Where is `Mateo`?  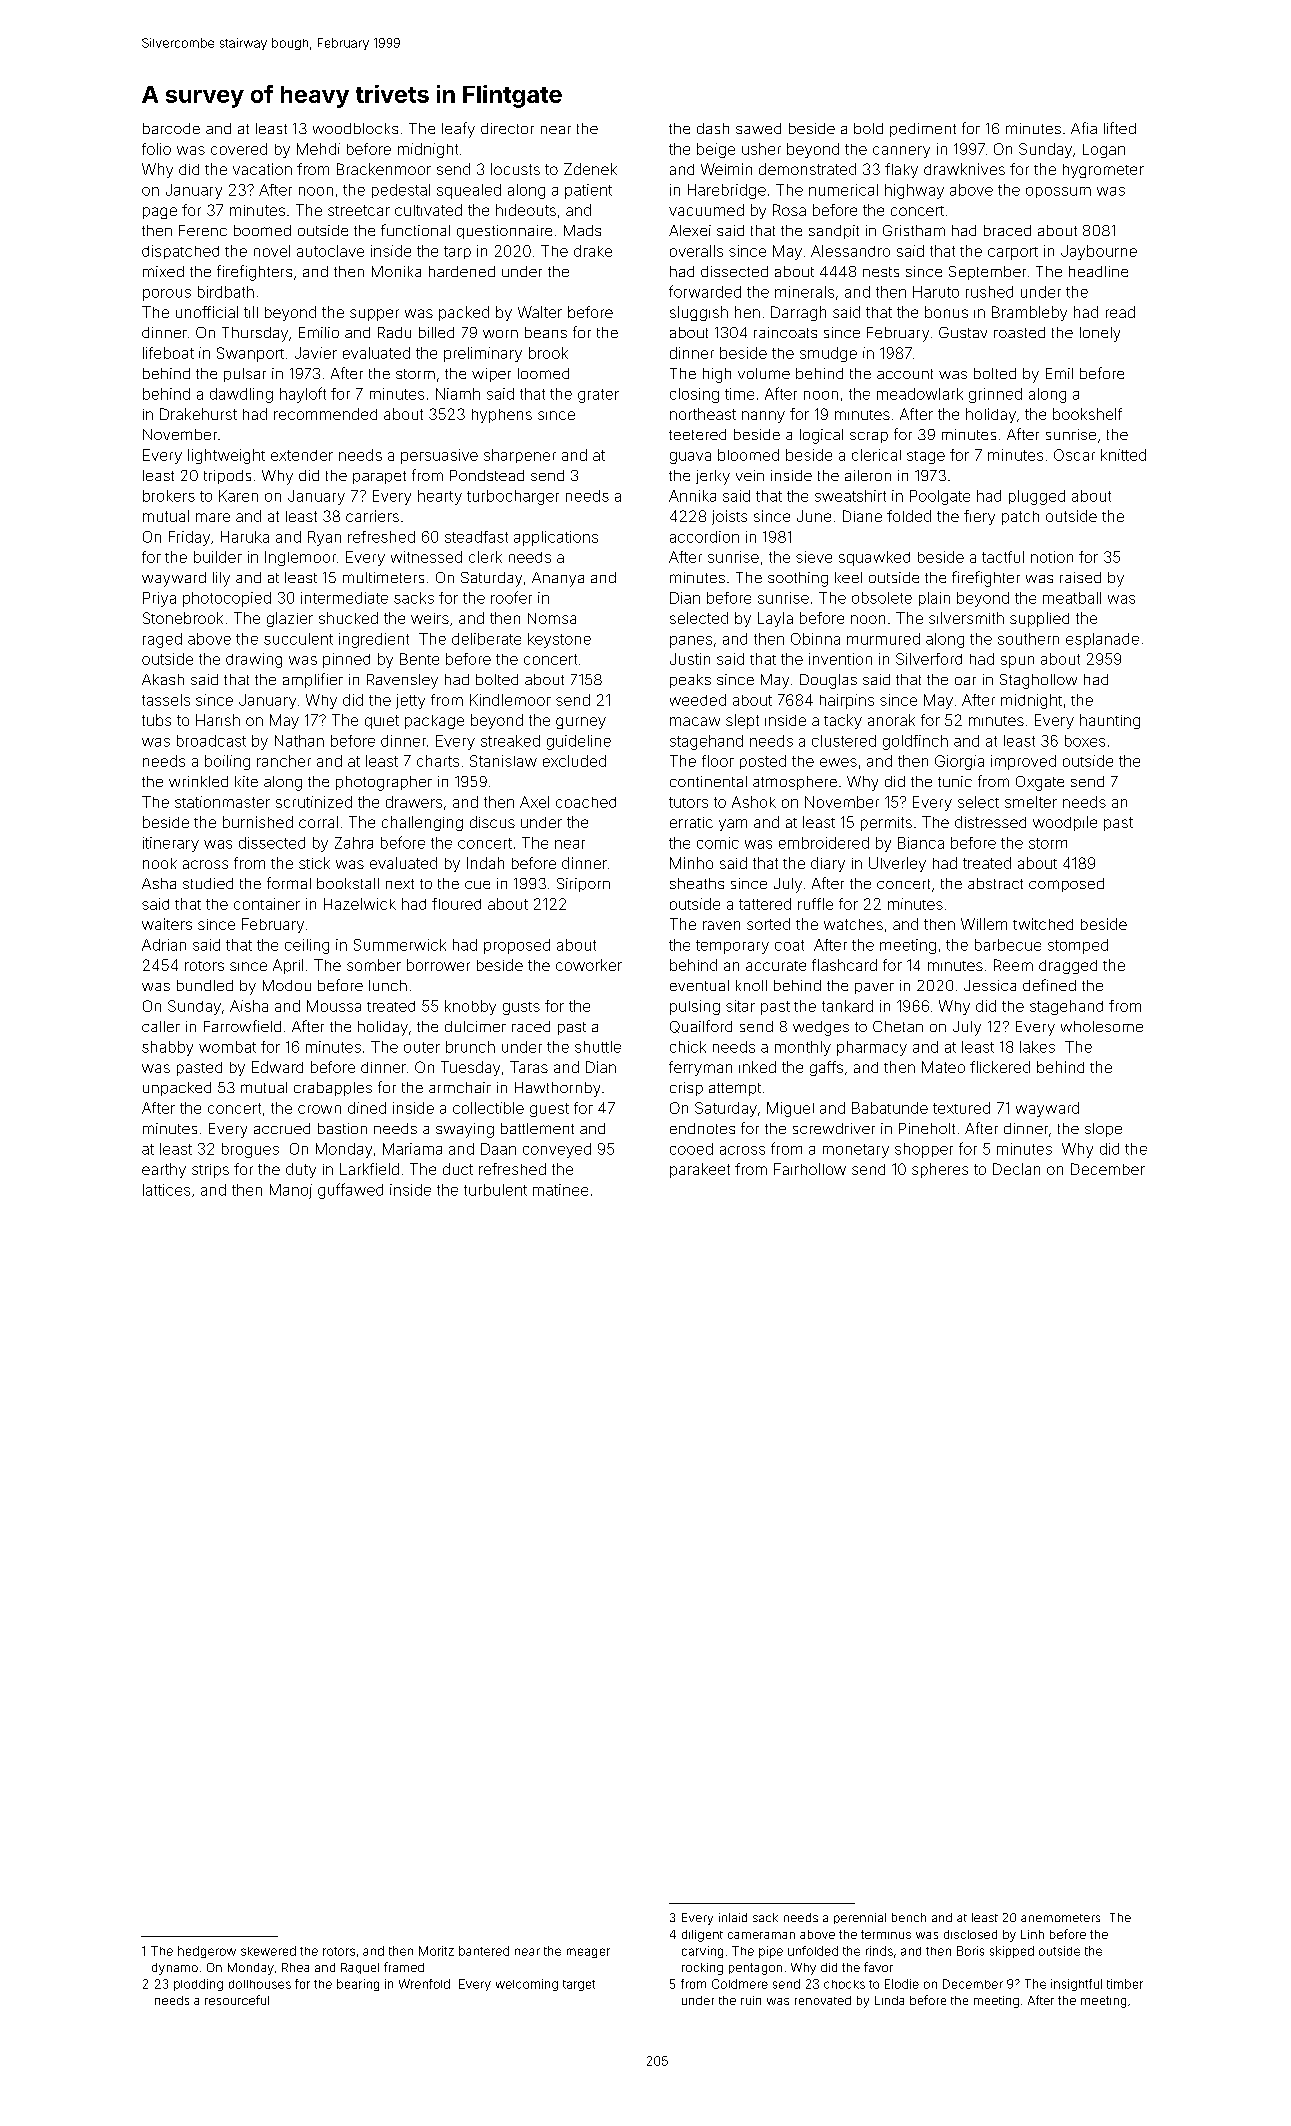 Mateo is located at coordinates (943, 1067).
